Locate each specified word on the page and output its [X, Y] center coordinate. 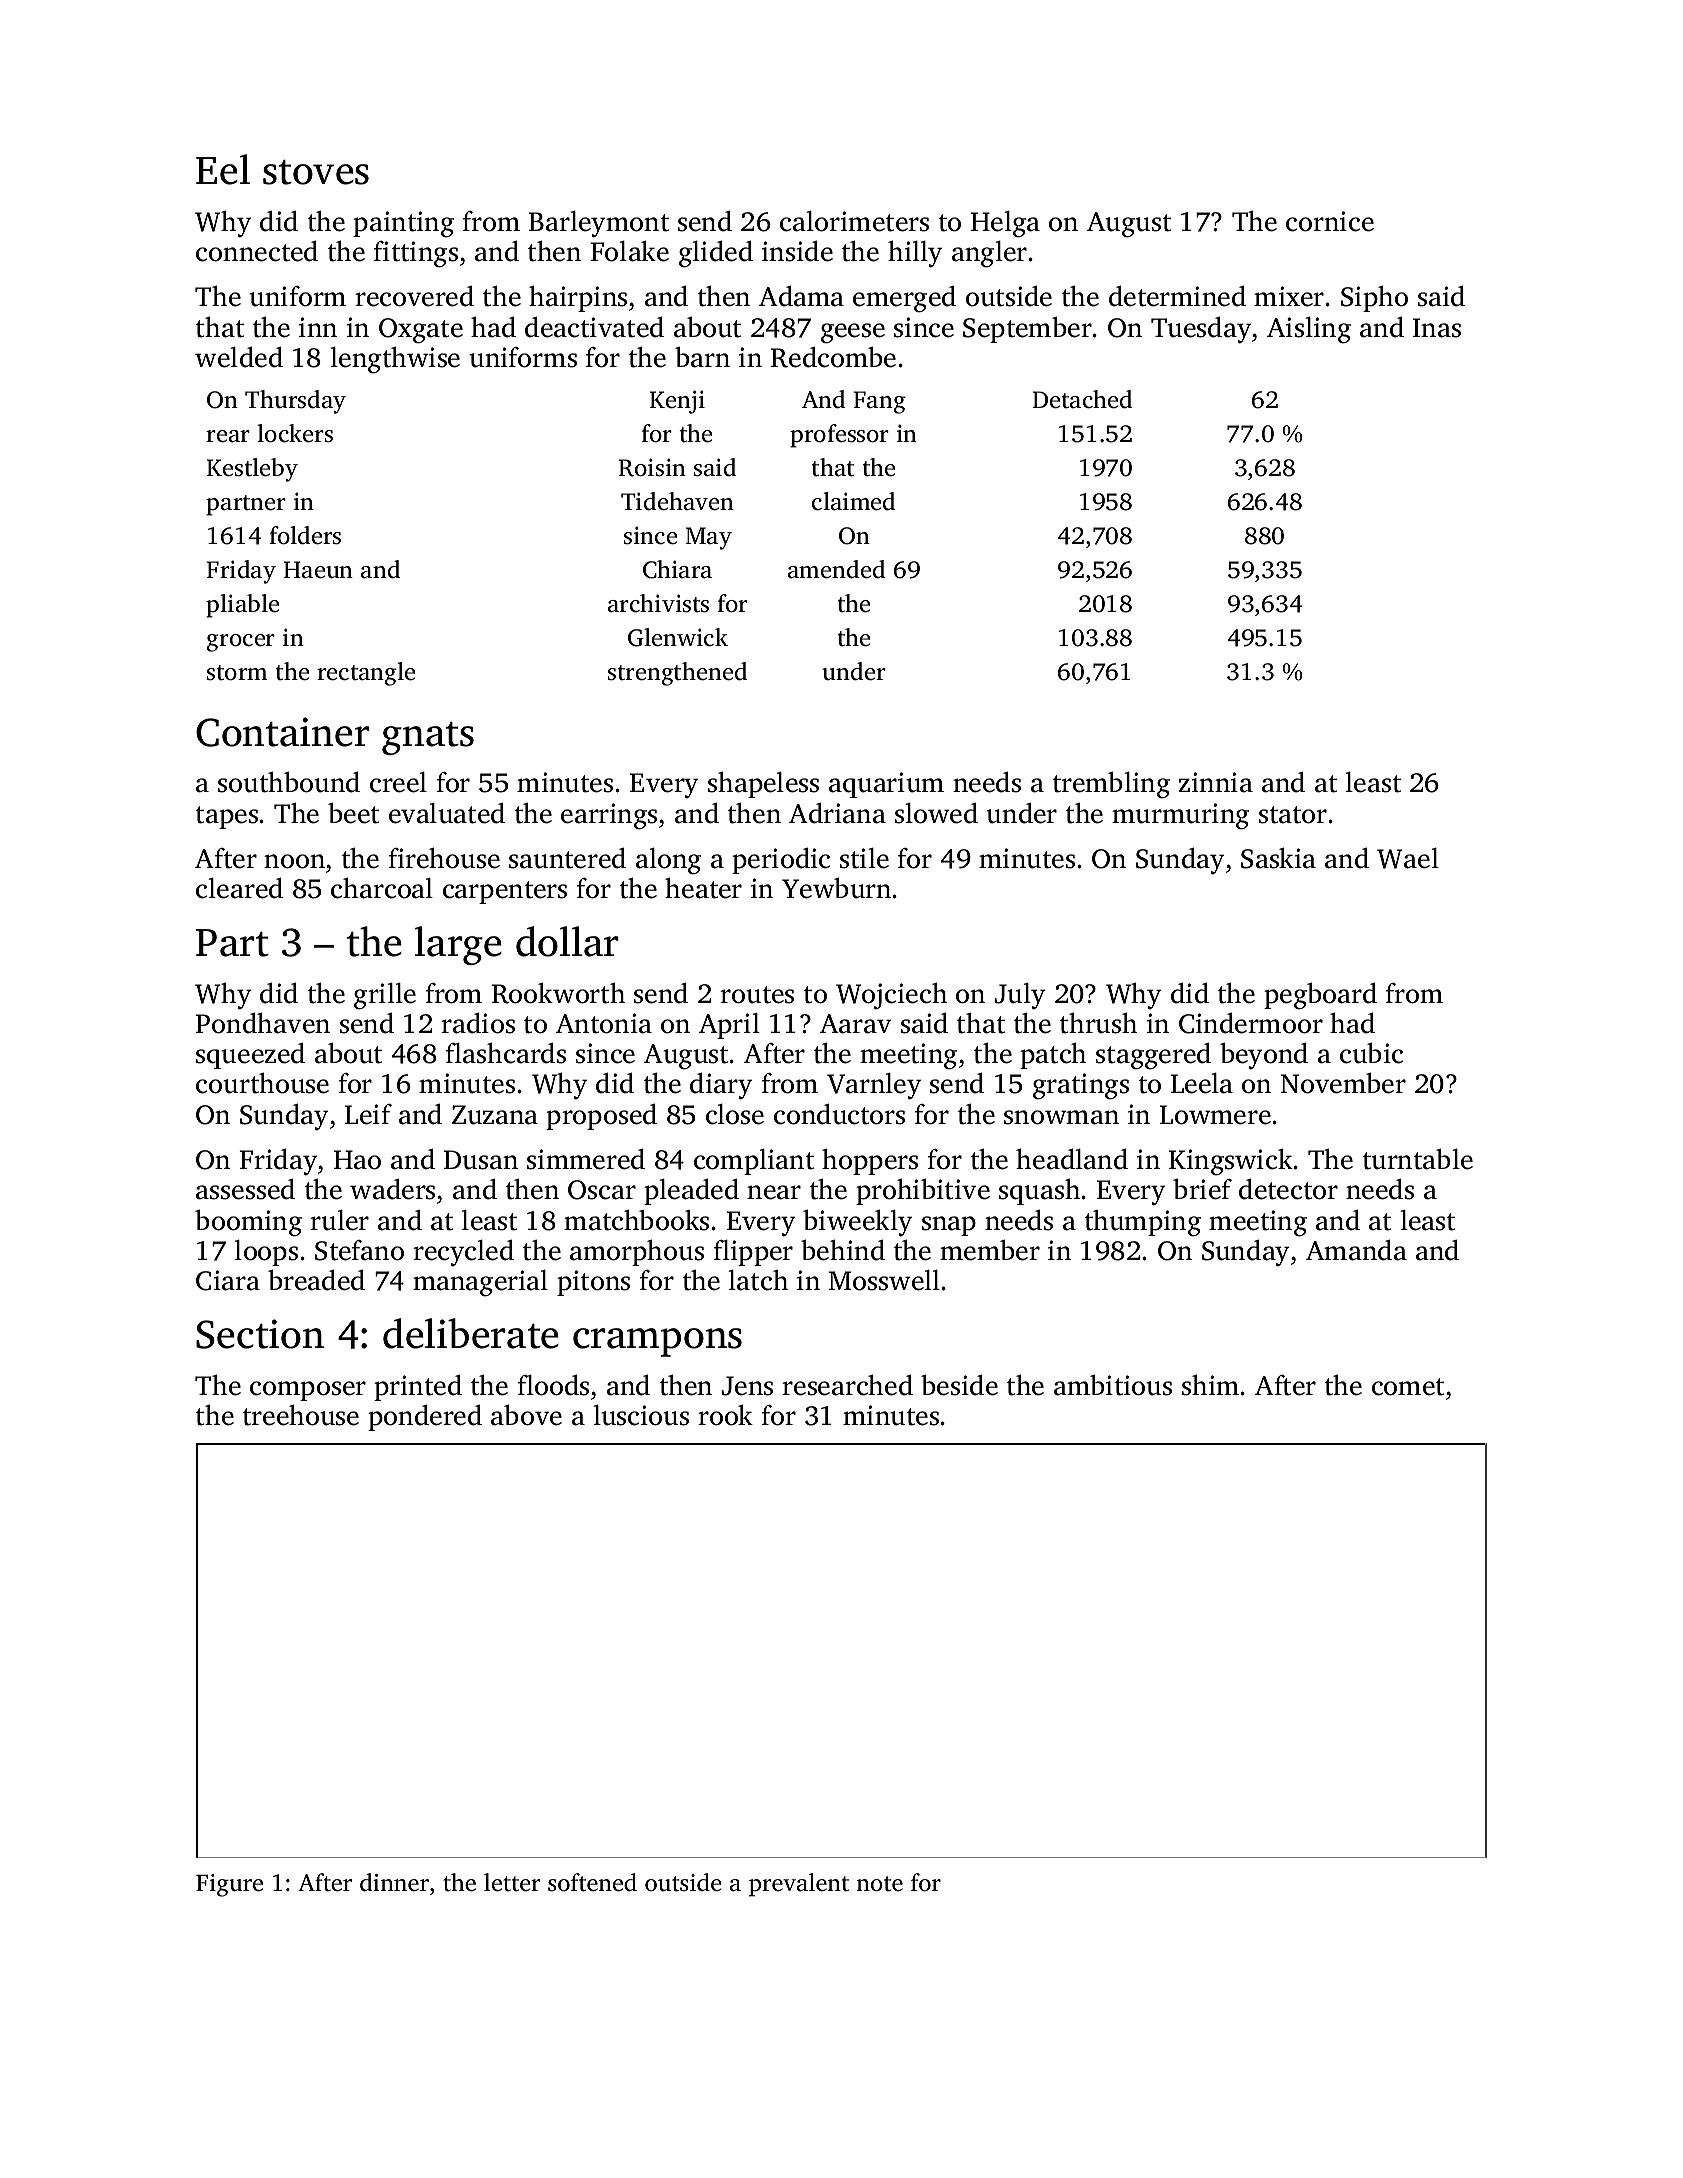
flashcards [506, 1053]
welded [239, 357]
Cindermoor [1251, 1023]
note [879, 1884]
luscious [641, 1415]
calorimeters [854, 221]
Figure [229, 1885]
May [708, 538]
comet [1408, 1387]
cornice [1330, 221]
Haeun [318, 570]
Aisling [1309, 330]
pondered [425, 1417]
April [729, 1026]
